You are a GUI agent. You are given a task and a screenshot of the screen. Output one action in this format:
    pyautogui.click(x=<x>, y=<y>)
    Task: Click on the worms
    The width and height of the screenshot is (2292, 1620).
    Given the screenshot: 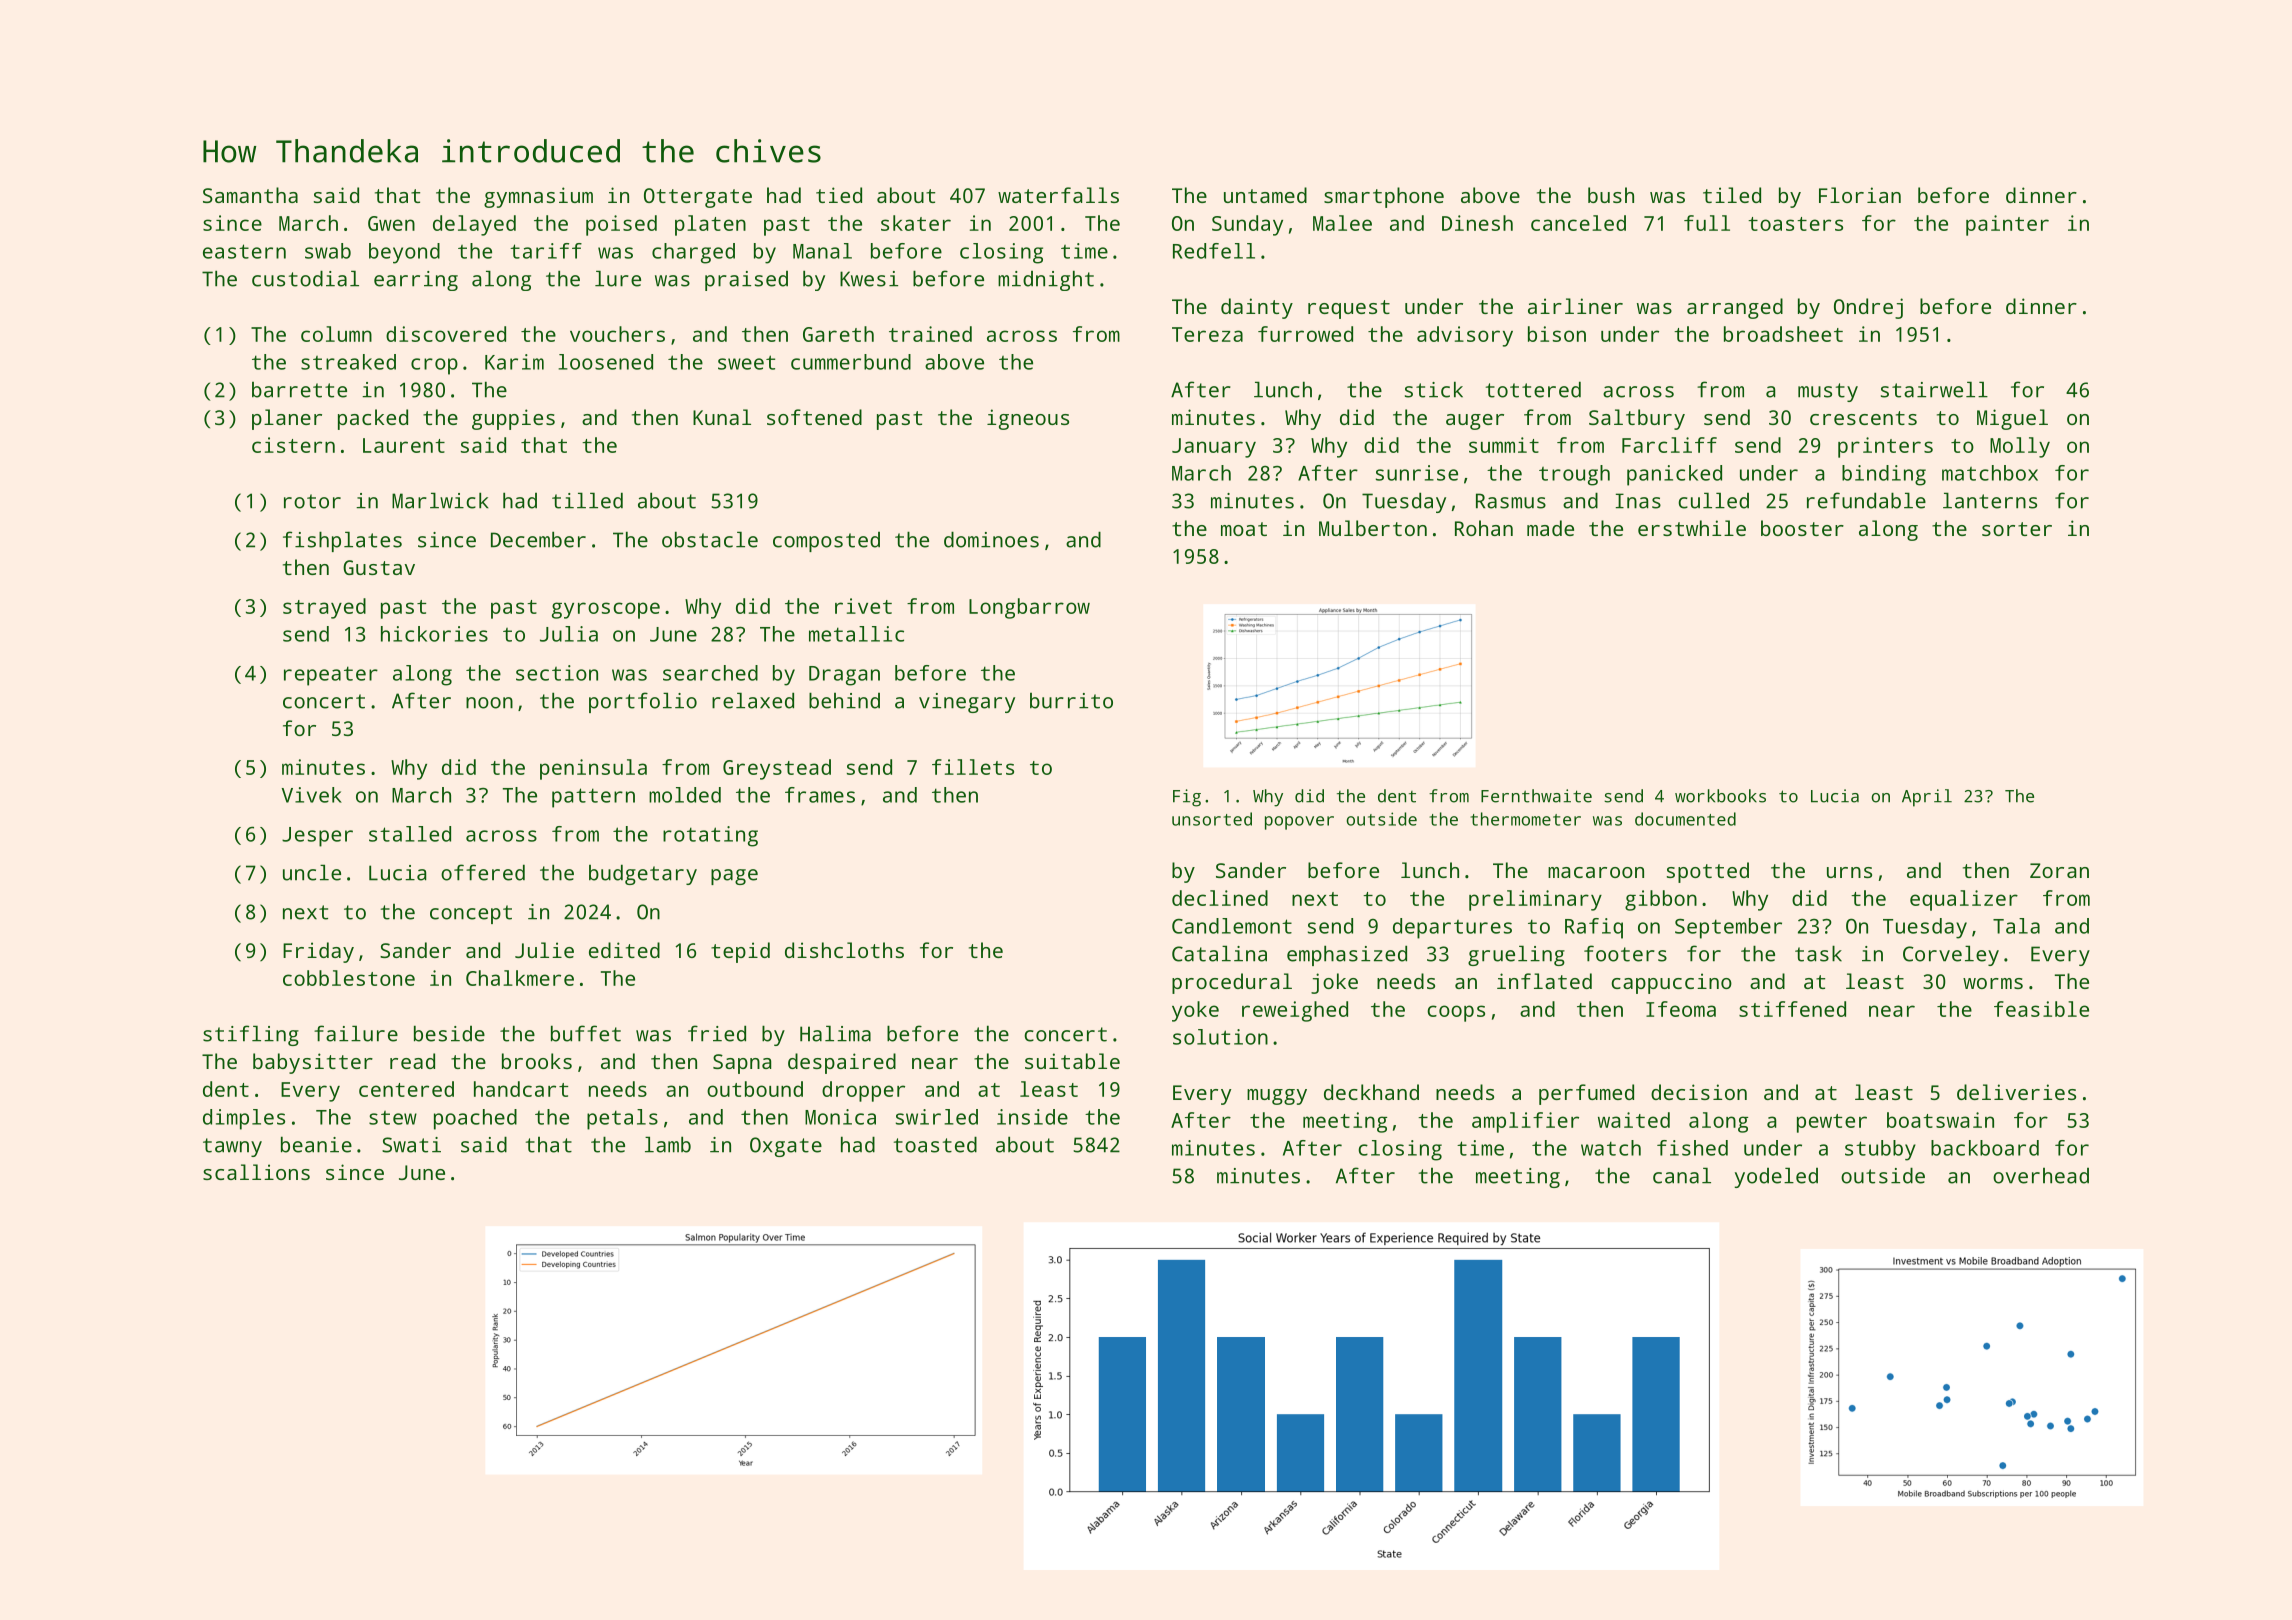 What is the action you would take?
    pyautogui.click(x=1993, y=983)
